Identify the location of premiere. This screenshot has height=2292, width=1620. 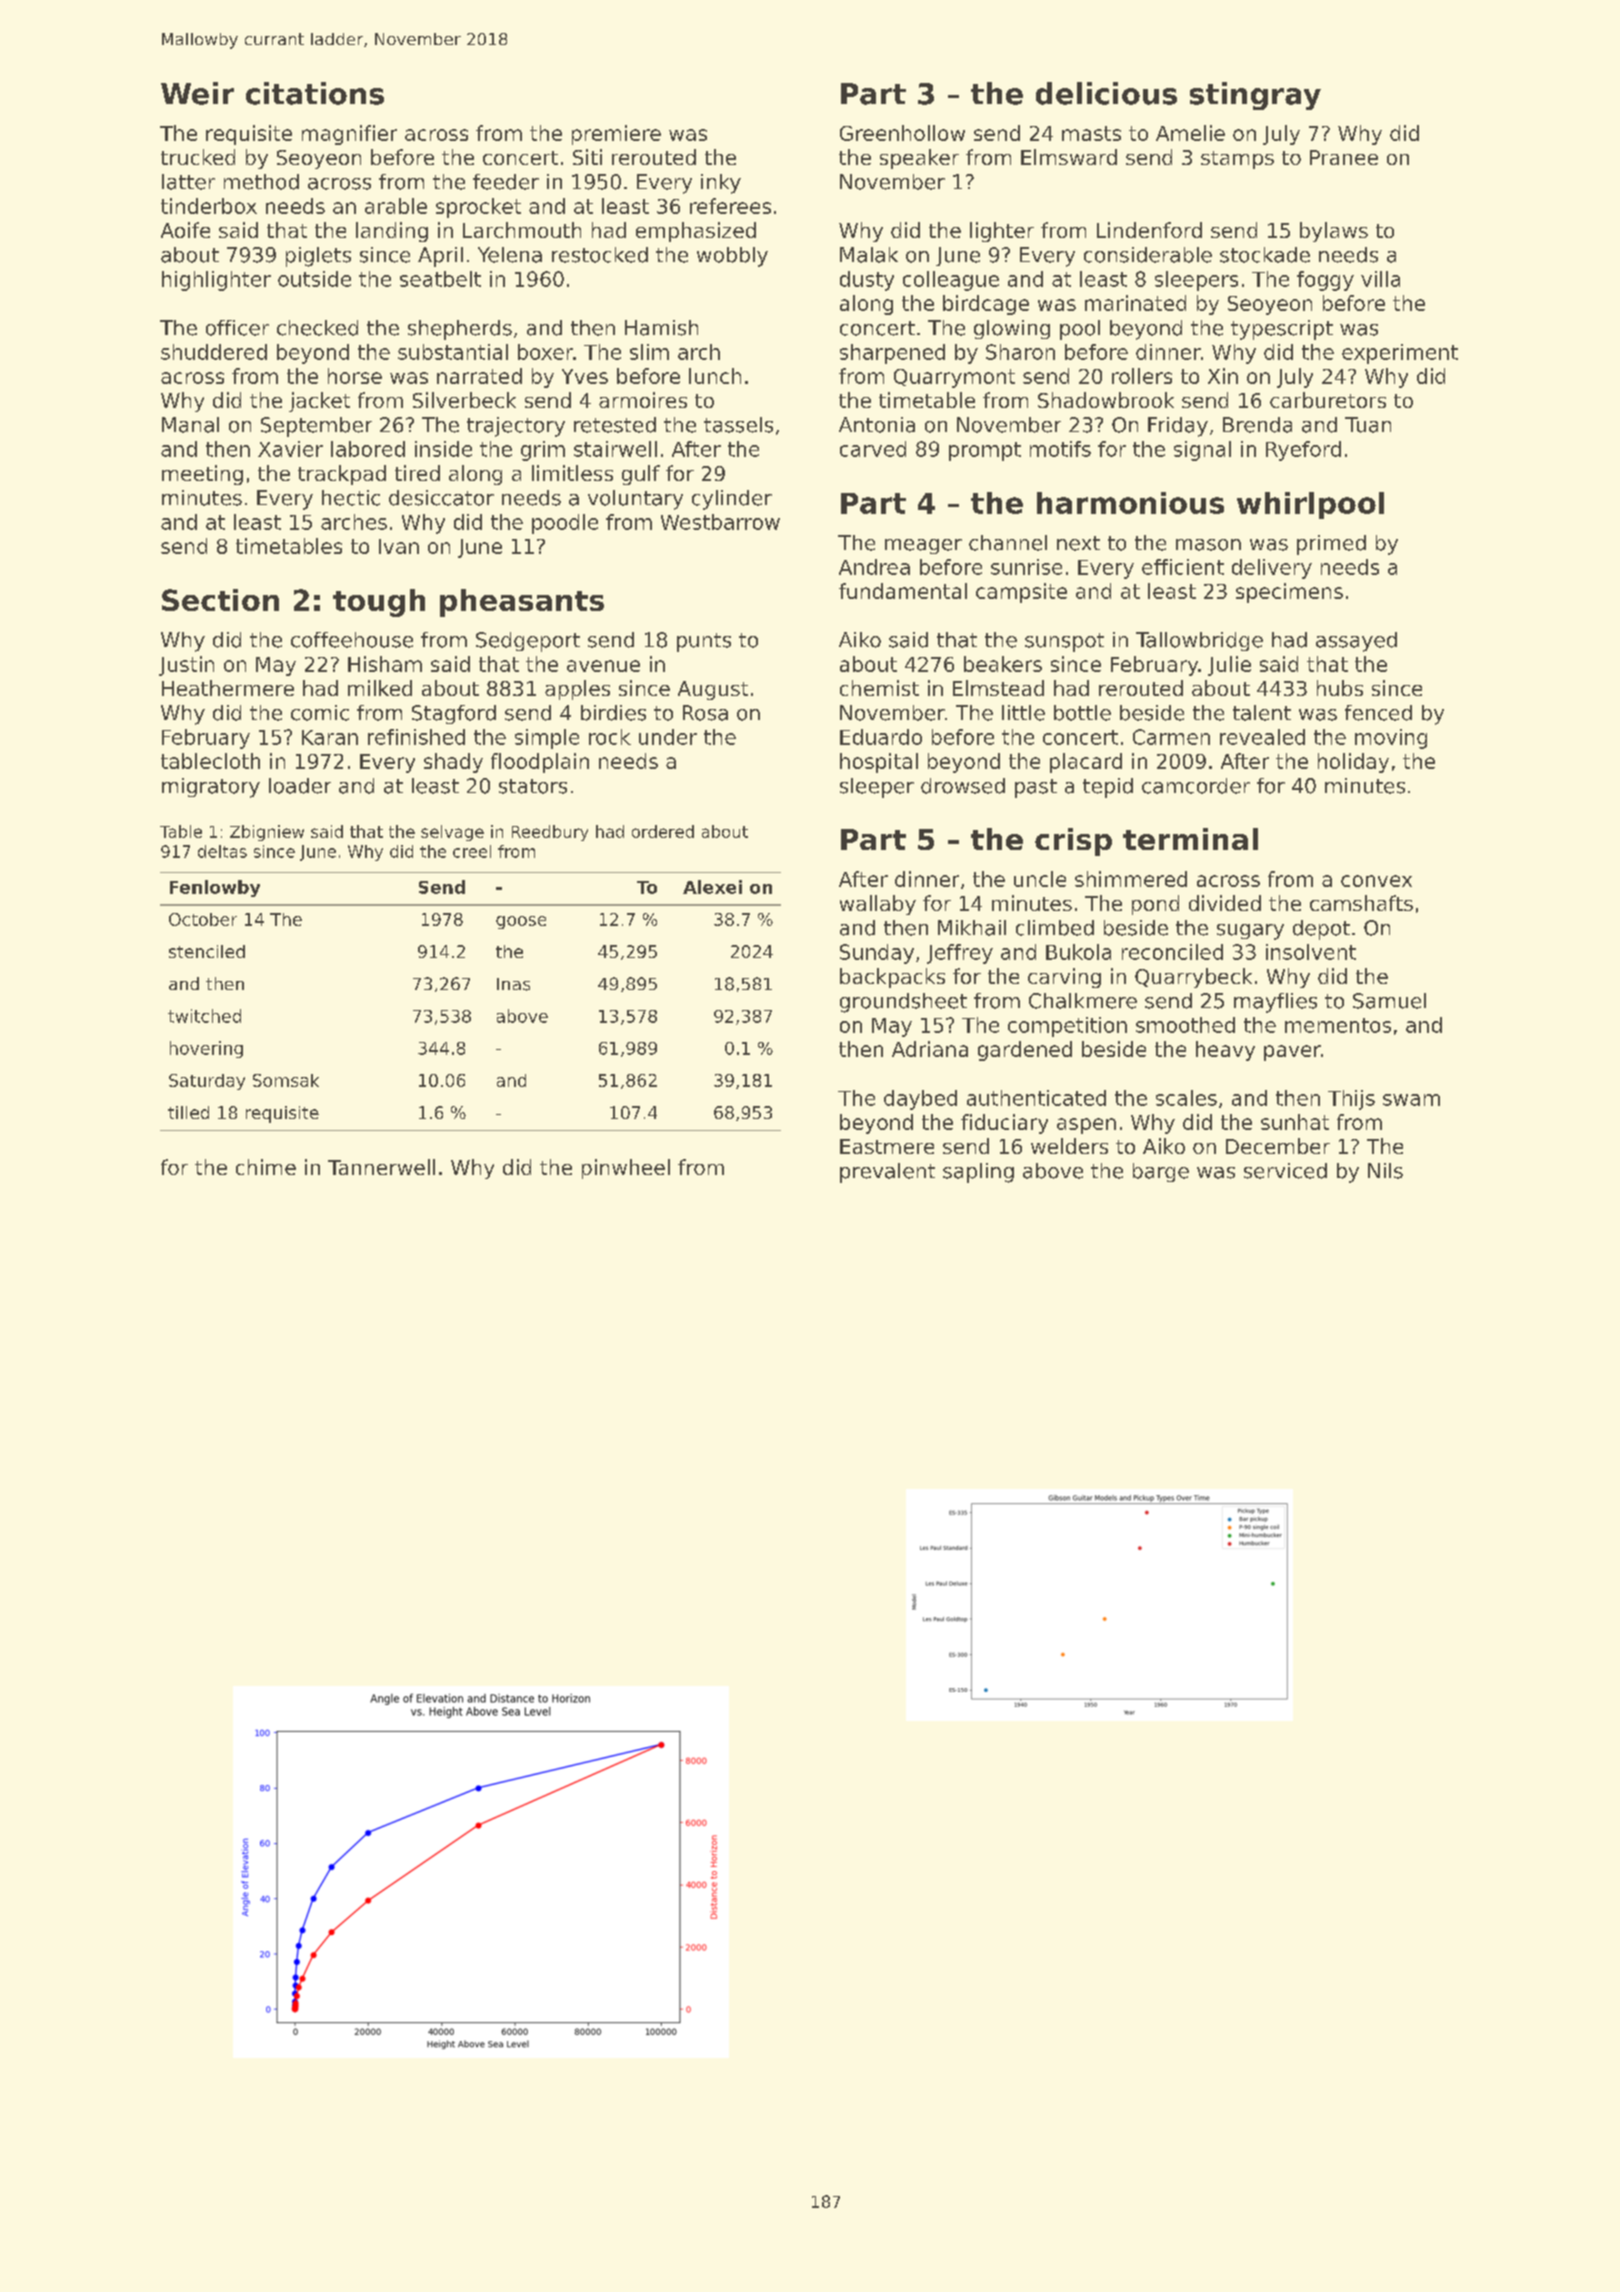
(616, 135).
